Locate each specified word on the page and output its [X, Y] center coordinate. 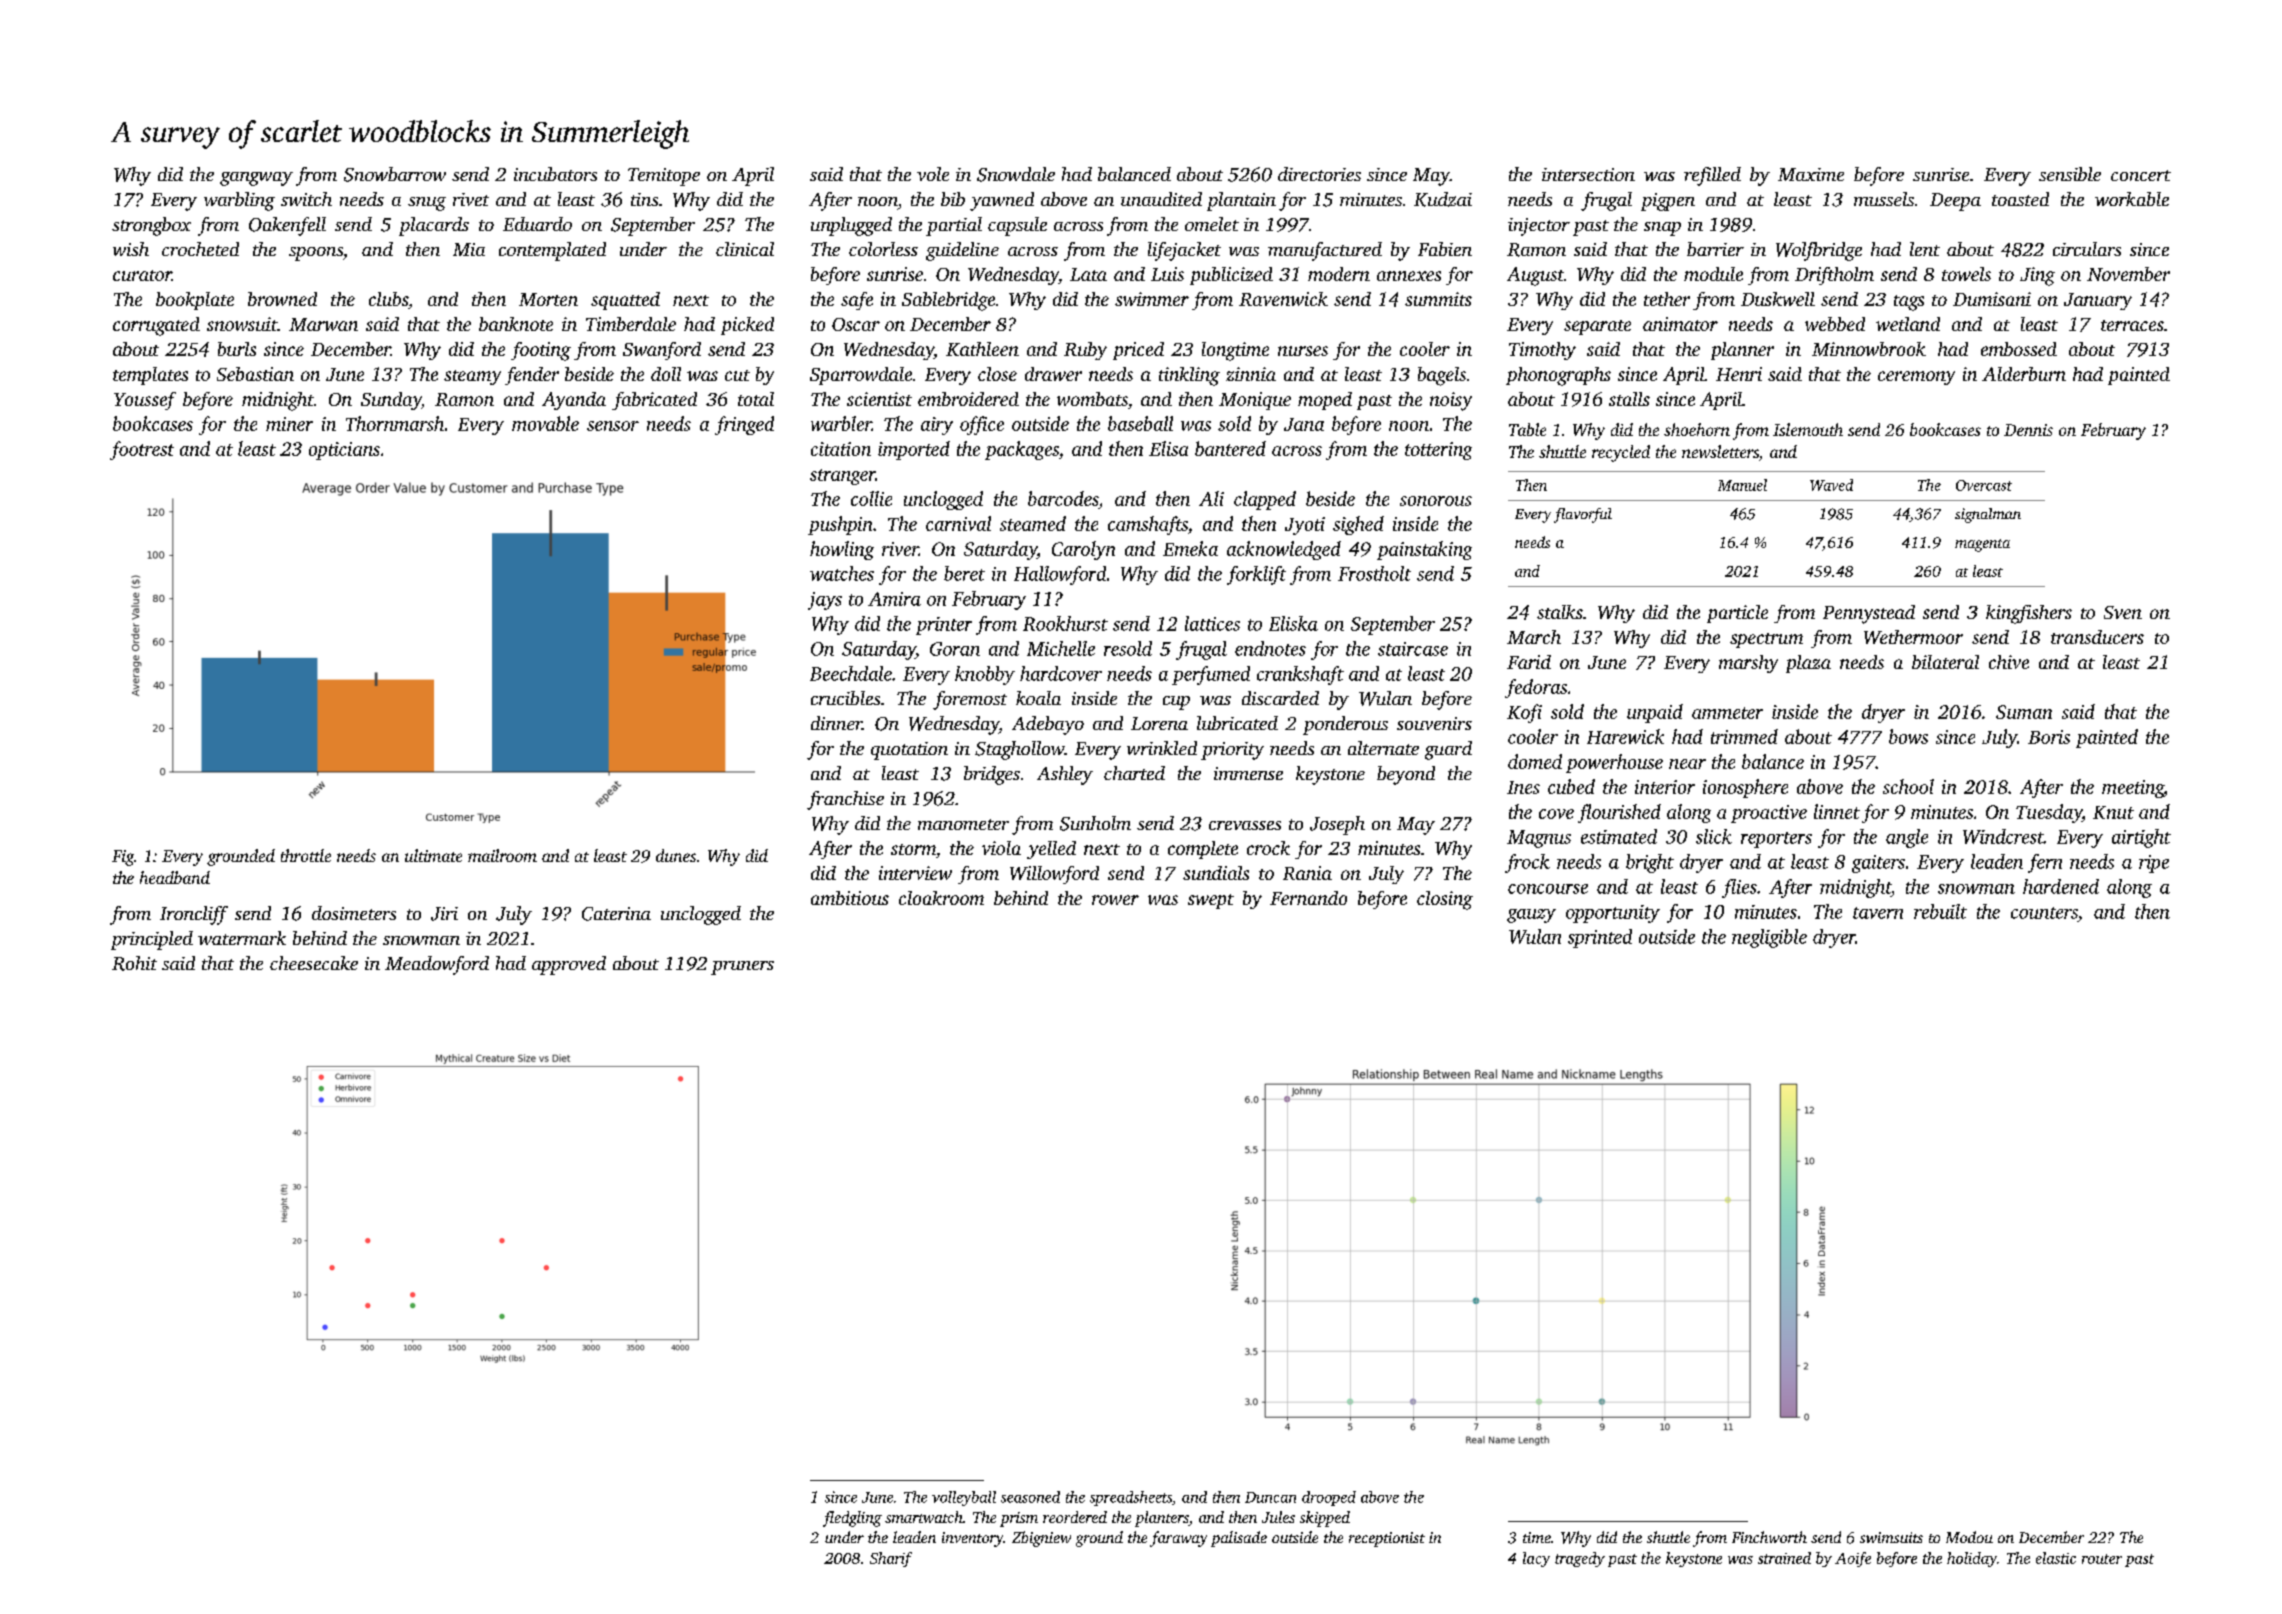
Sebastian [255, 374]
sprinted [1600, 938]
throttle [306, 855]
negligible [1769, 938]
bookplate [195, 301]
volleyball [964, 1498]
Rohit [134, 963]
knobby [985, 675]
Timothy [1542, 351]
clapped [1265, 500]
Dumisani [1992, 299]
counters [2044, 913]
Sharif [891, 1559]
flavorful [1583, 515]
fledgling [852, 1519]
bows [1908, 736]
